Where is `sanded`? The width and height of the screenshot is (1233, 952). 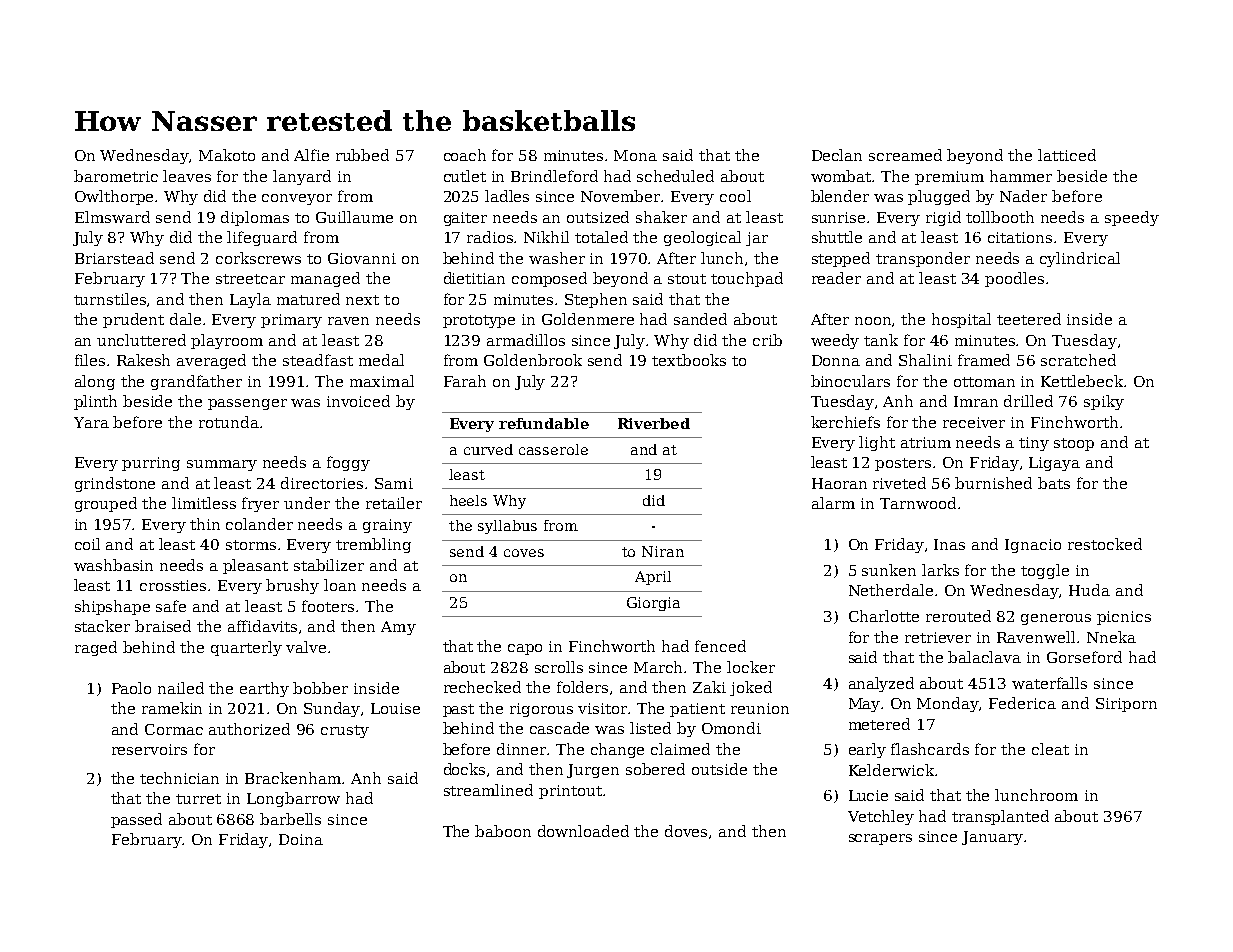 sanded is located at coordinates (700, 319).
